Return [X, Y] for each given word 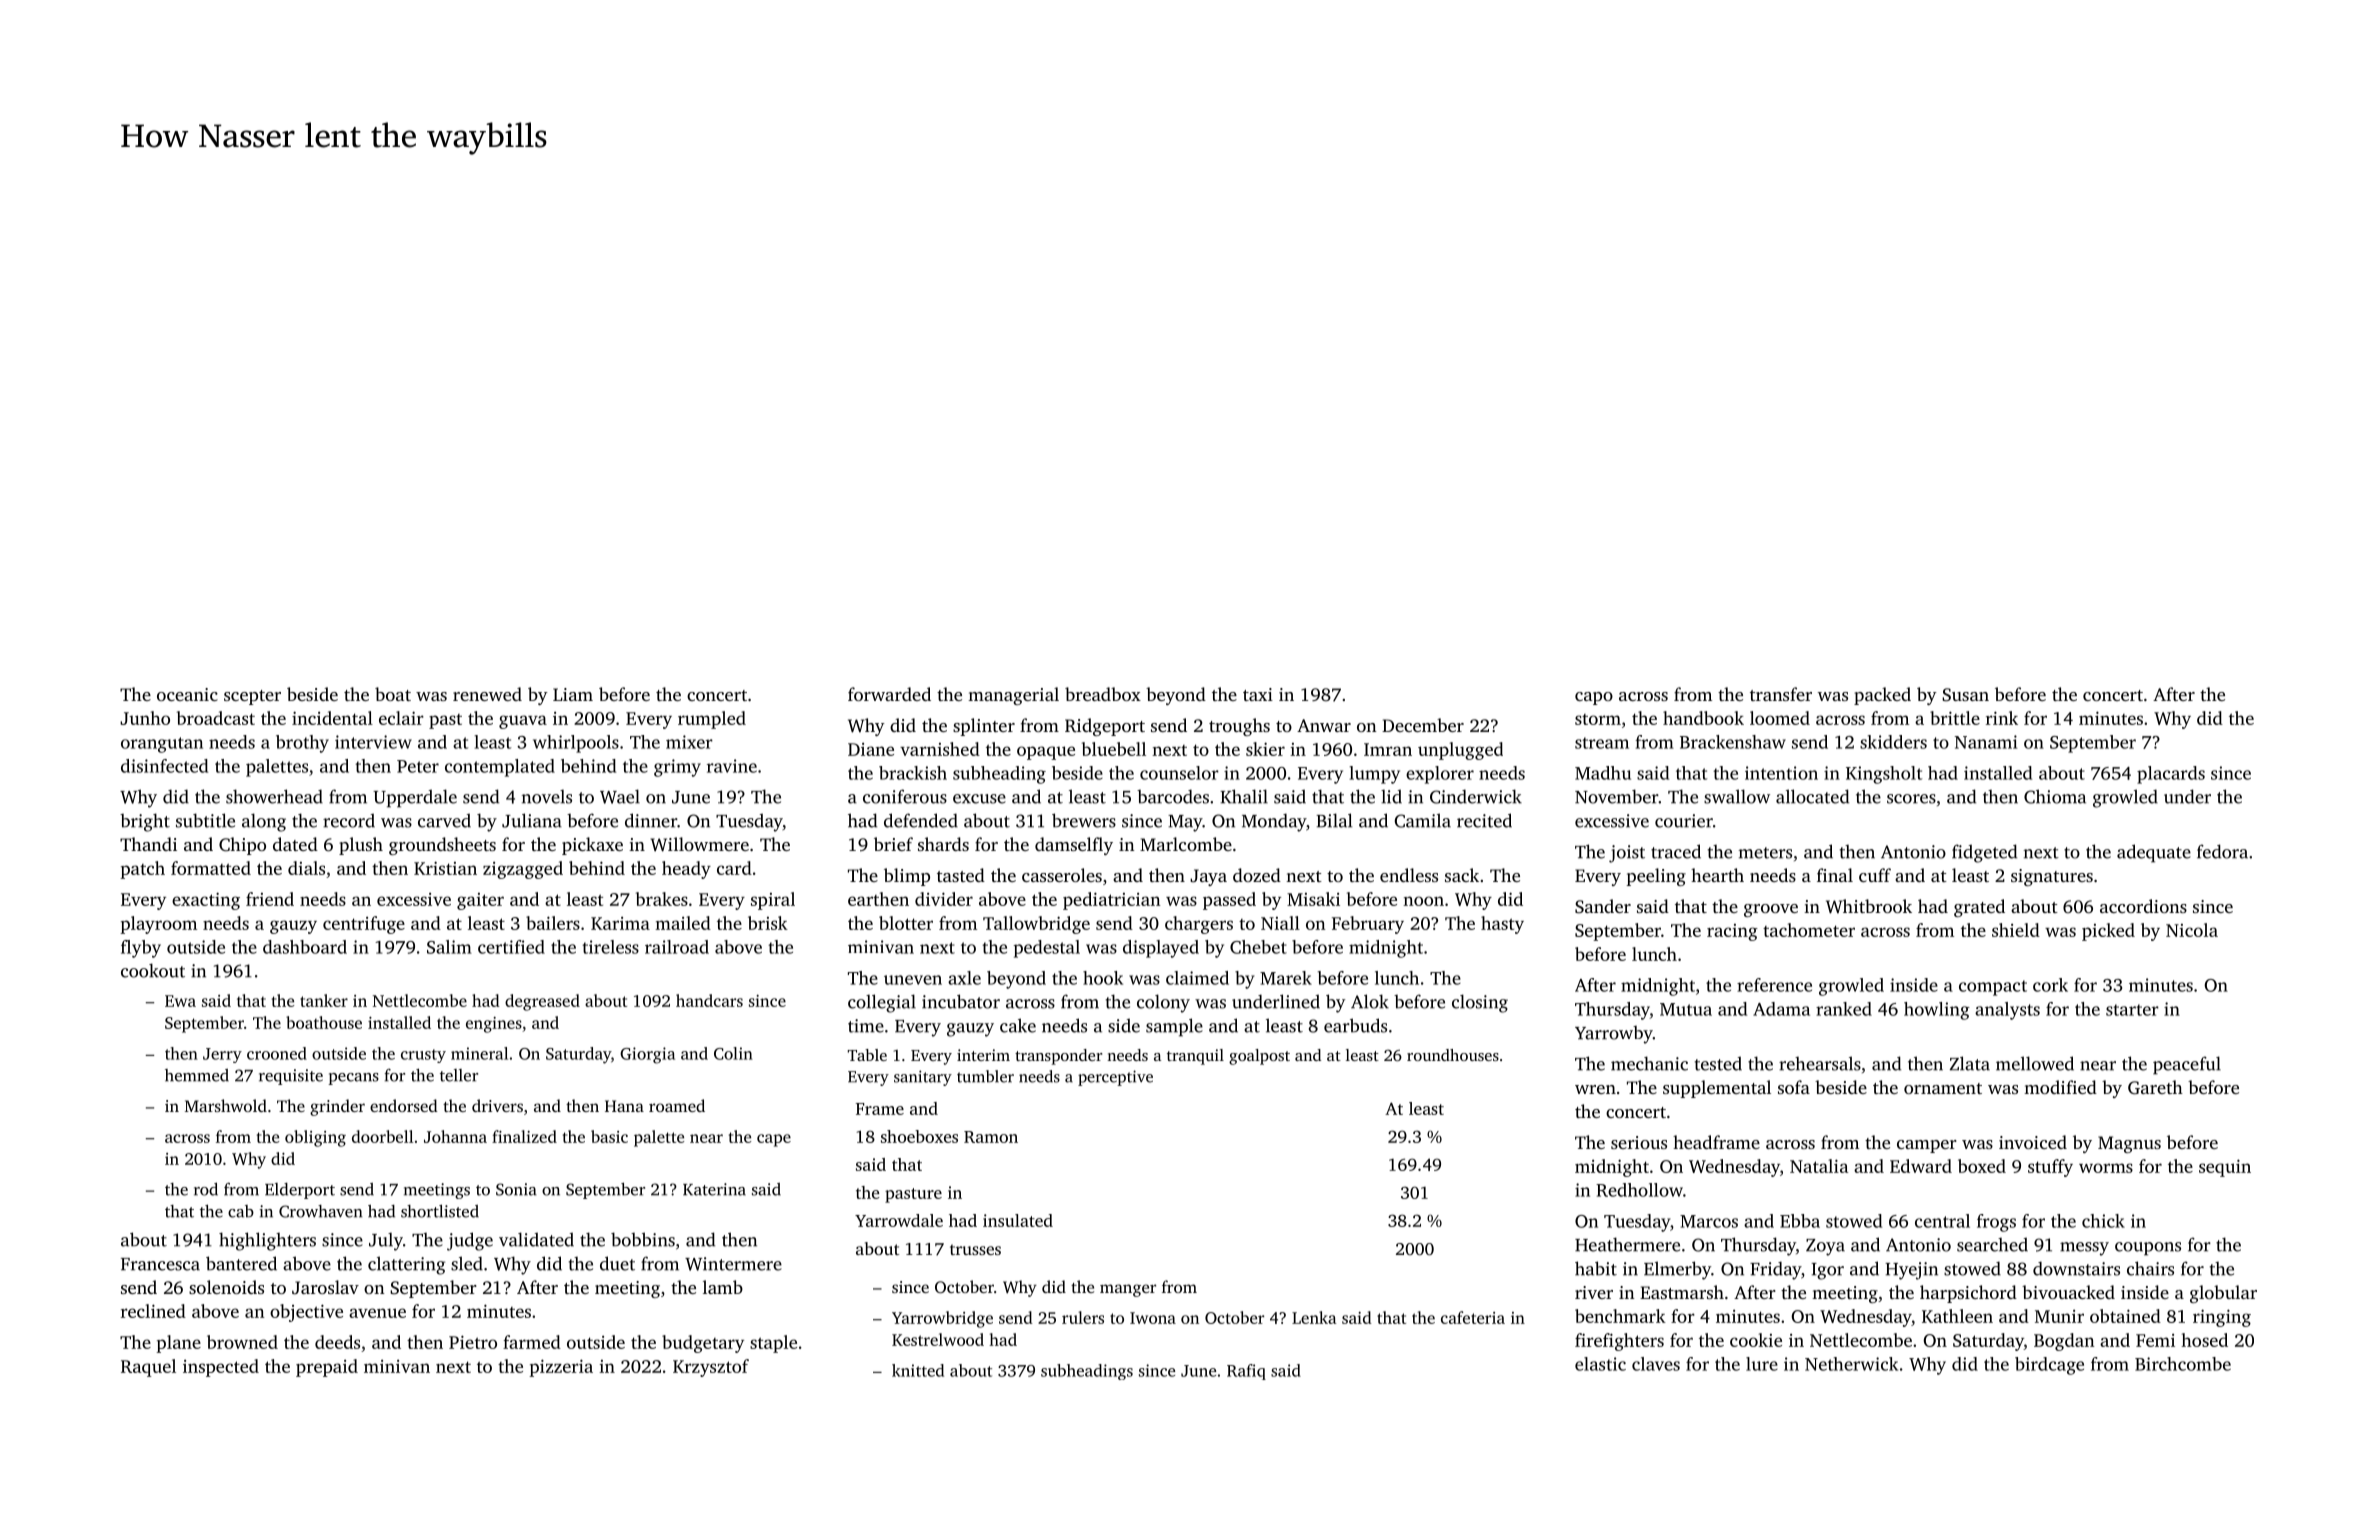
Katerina [714, 1189]
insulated [1018, 1220]
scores [1911, 799]
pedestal [1047, 949]
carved [444, 820]
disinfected [164, 766]
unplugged [1460, 751]
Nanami [1986, 742]
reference [1774, 985]
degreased [542, 1002]
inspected [221, 1368]
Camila [1423, 820]
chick [2103, 1221]
